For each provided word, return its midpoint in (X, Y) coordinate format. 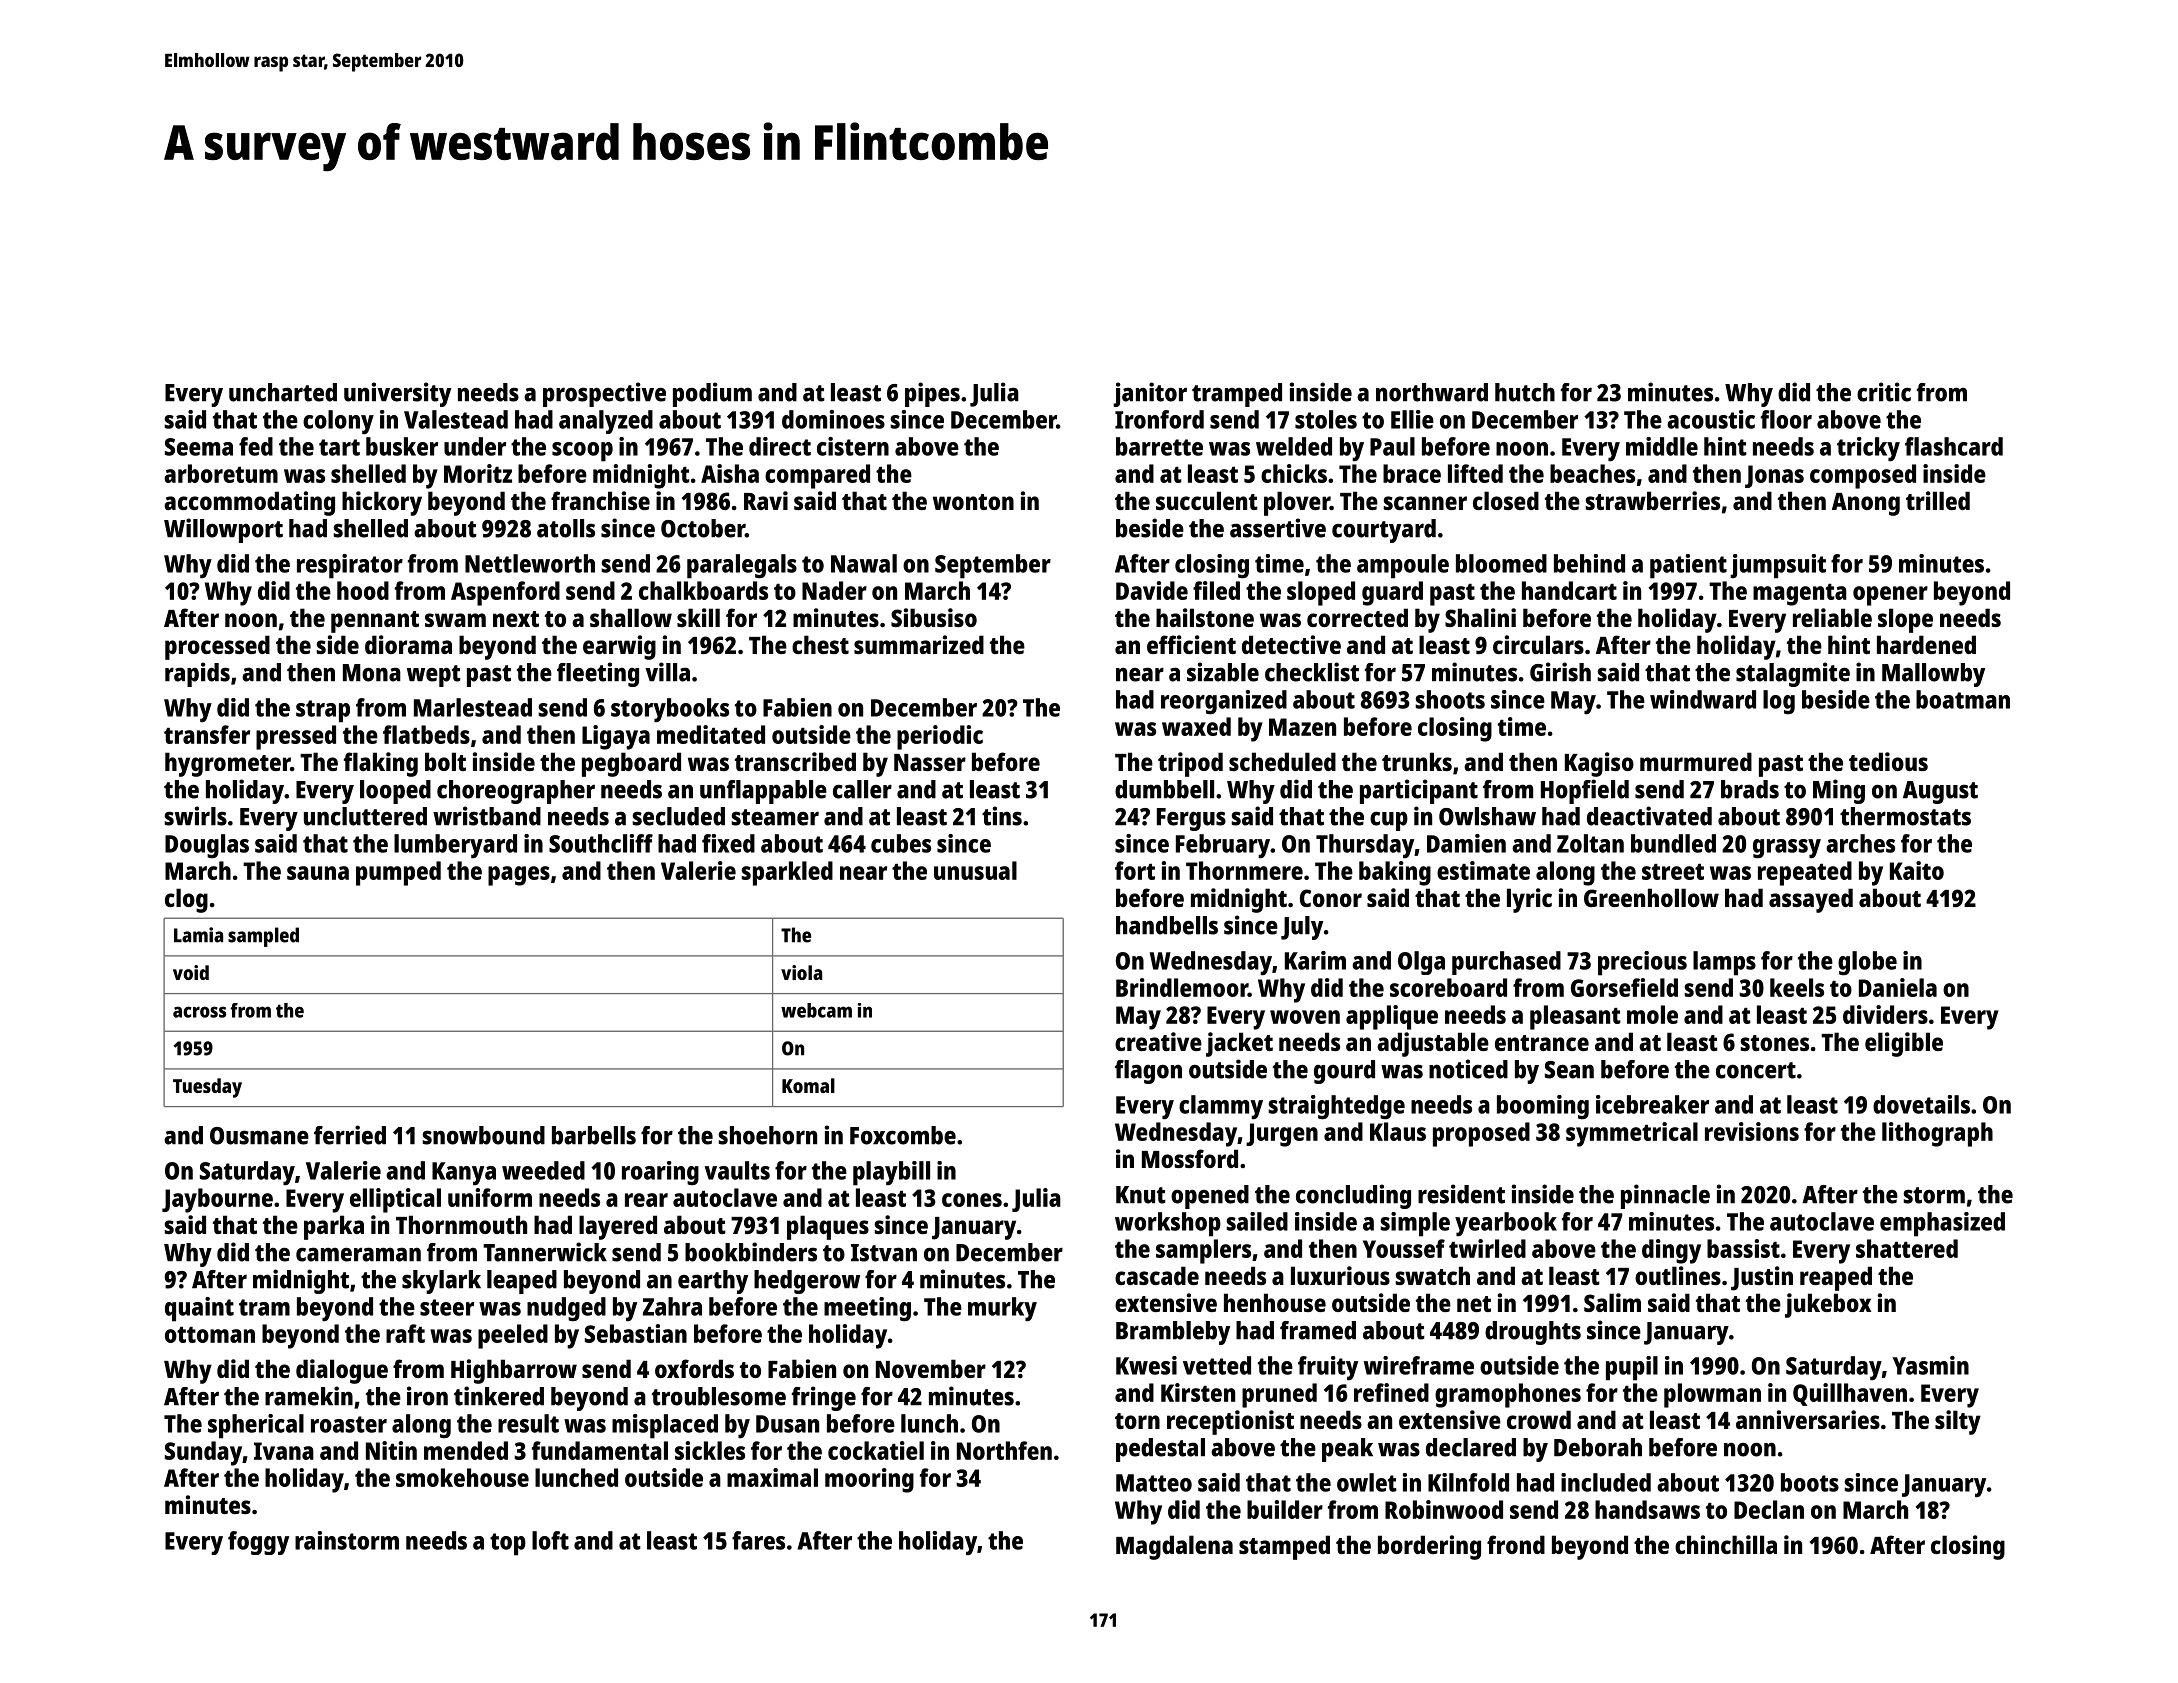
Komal (808, 1085)
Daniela (1898, 987)
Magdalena (1174, 1547)
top (508, 1544)
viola (801, 972)
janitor (1150, 394)
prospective (604, 394)
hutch (1525, 392)
